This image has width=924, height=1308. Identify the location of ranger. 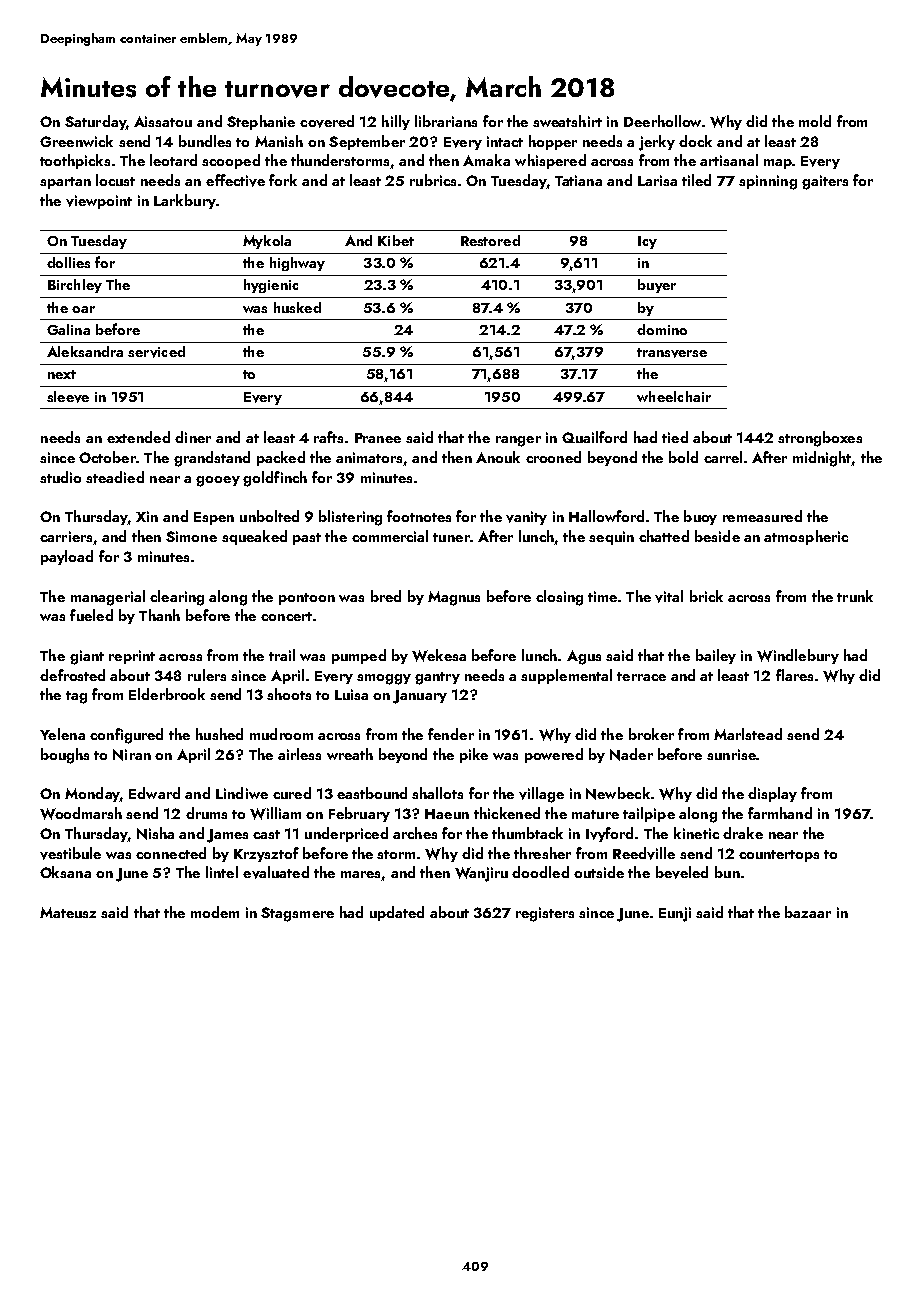
(518, 441).
